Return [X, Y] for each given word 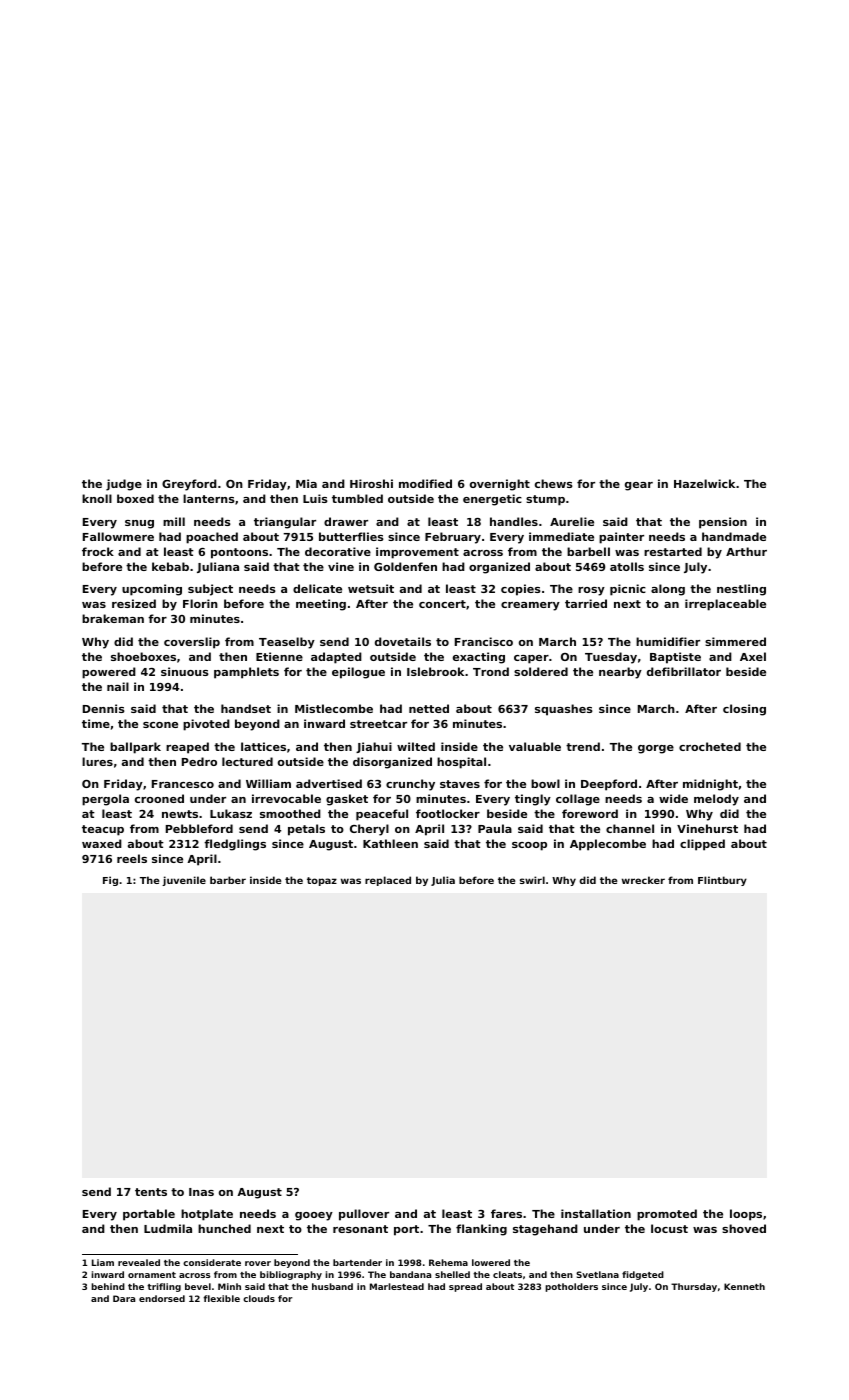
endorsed [162, 1298]
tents [151, 1192]
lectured [247, 761]
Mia [306, 483]
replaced [388, 881]
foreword [590, 813]
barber [228, 880]
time [96, 723]
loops [746, 1215]
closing [744, 710]
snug [139, 524]
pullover [364, 1215]
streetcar [378, 724]
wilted [416, 746]
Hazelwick [704, 483]
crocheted [710, 746]
